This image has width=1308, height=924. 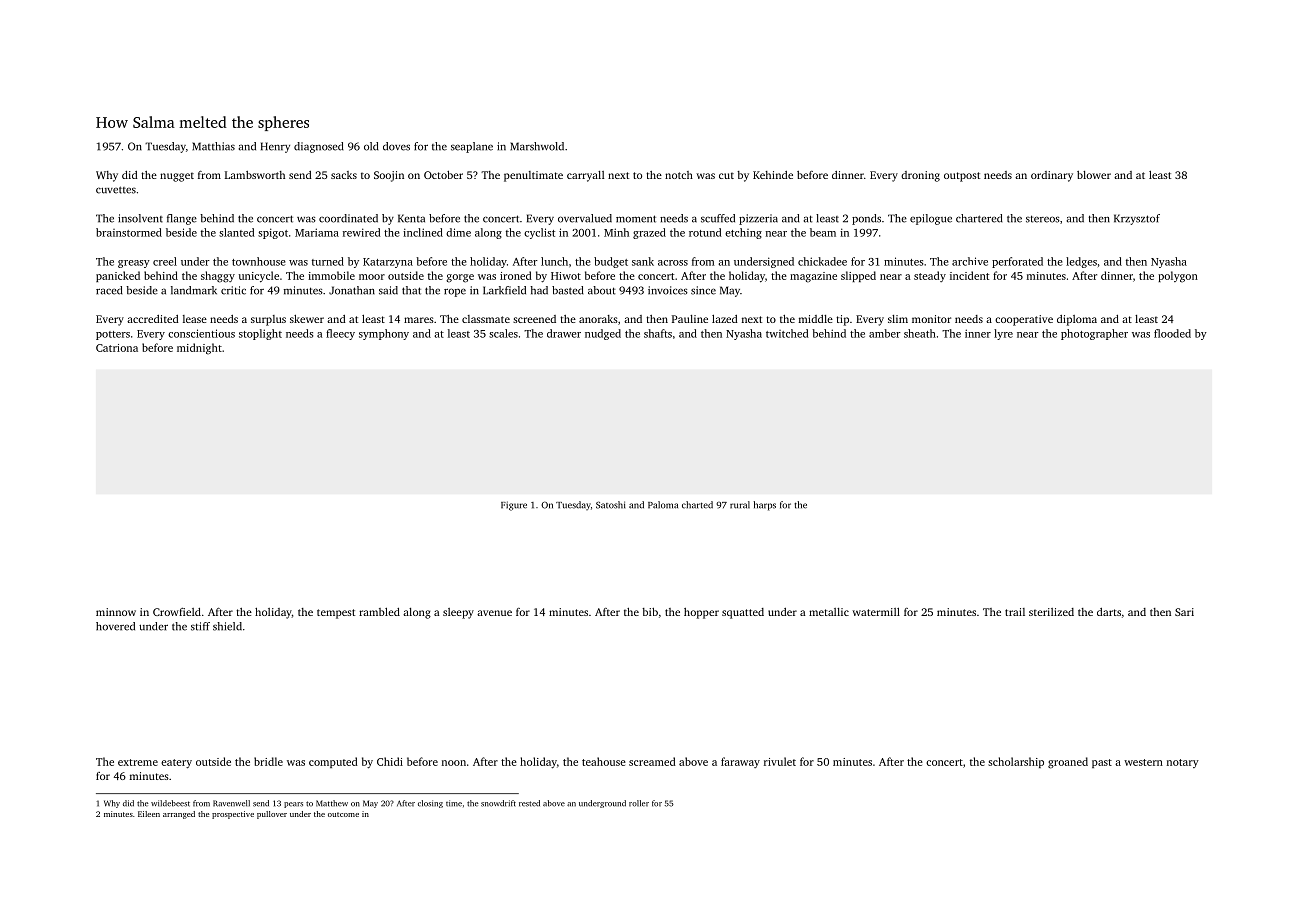 I want to click on hopper, so click(x=701, y=613).
